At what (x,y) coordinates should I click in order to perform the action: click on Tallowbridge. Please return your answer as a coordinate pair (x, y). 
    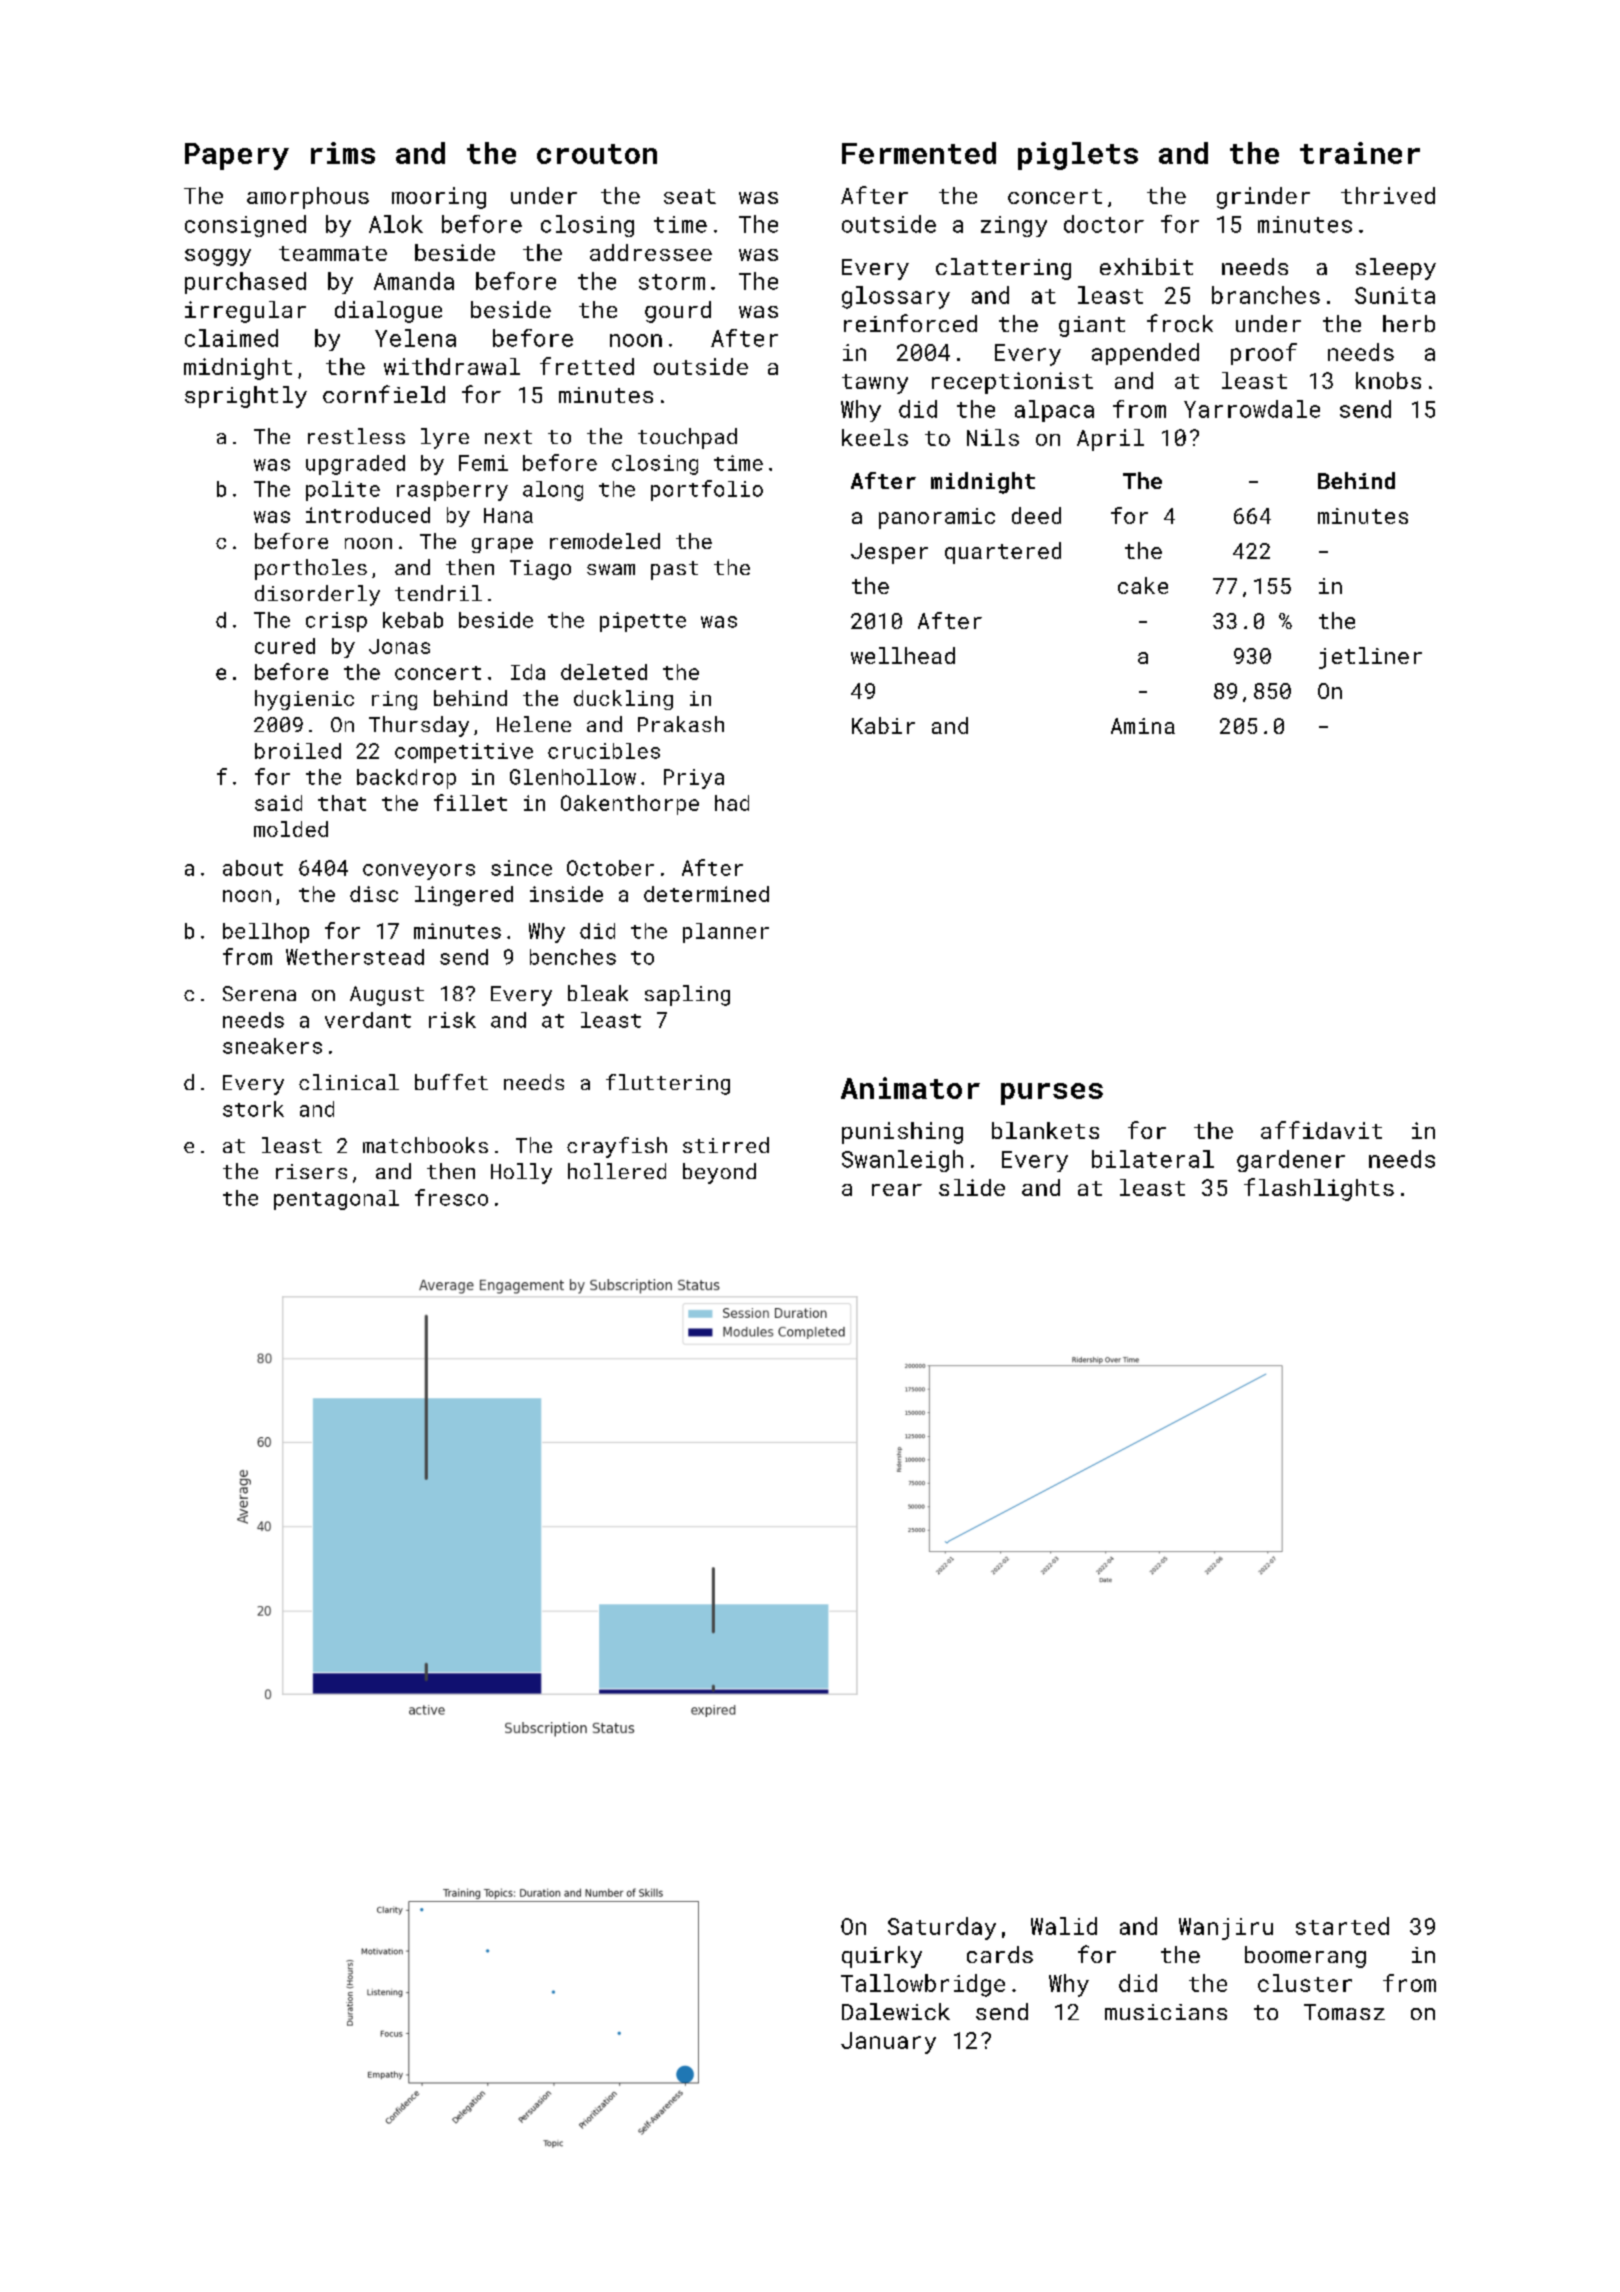
    Looking at the image, I should click on (923, 1985).
